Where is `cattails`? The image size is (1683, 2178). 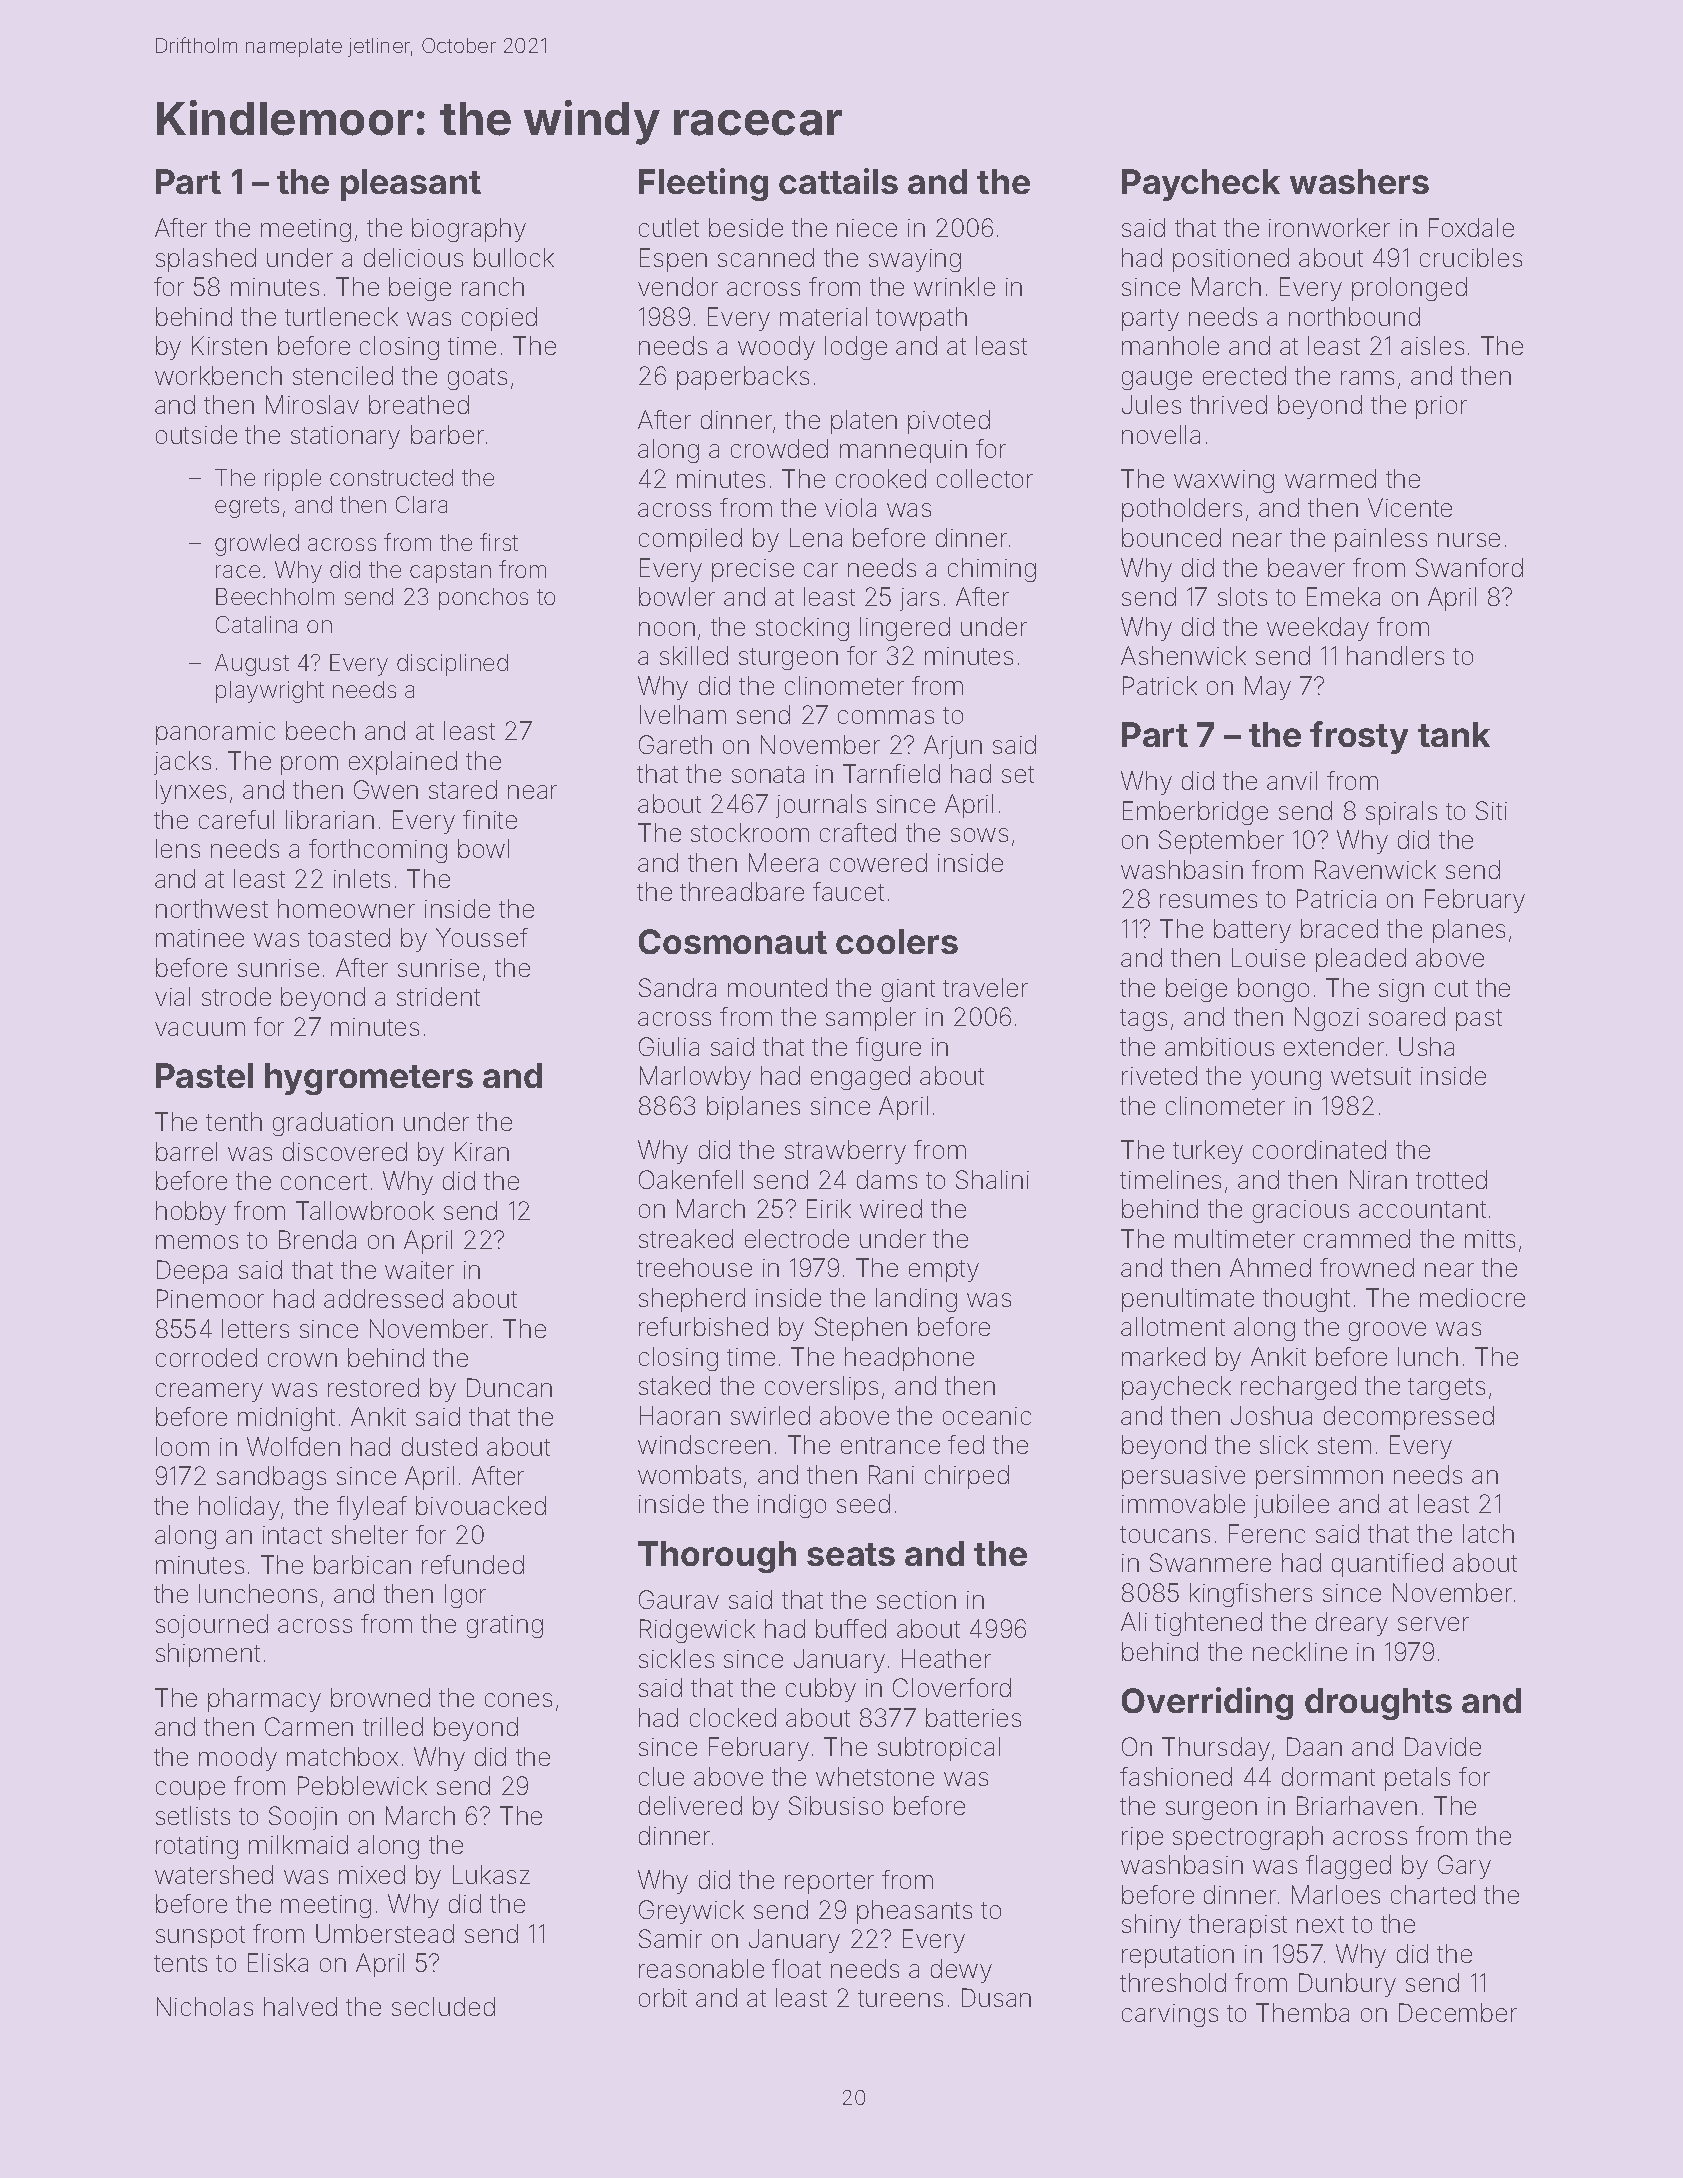 cattails is located at coordinates (838, 181).
